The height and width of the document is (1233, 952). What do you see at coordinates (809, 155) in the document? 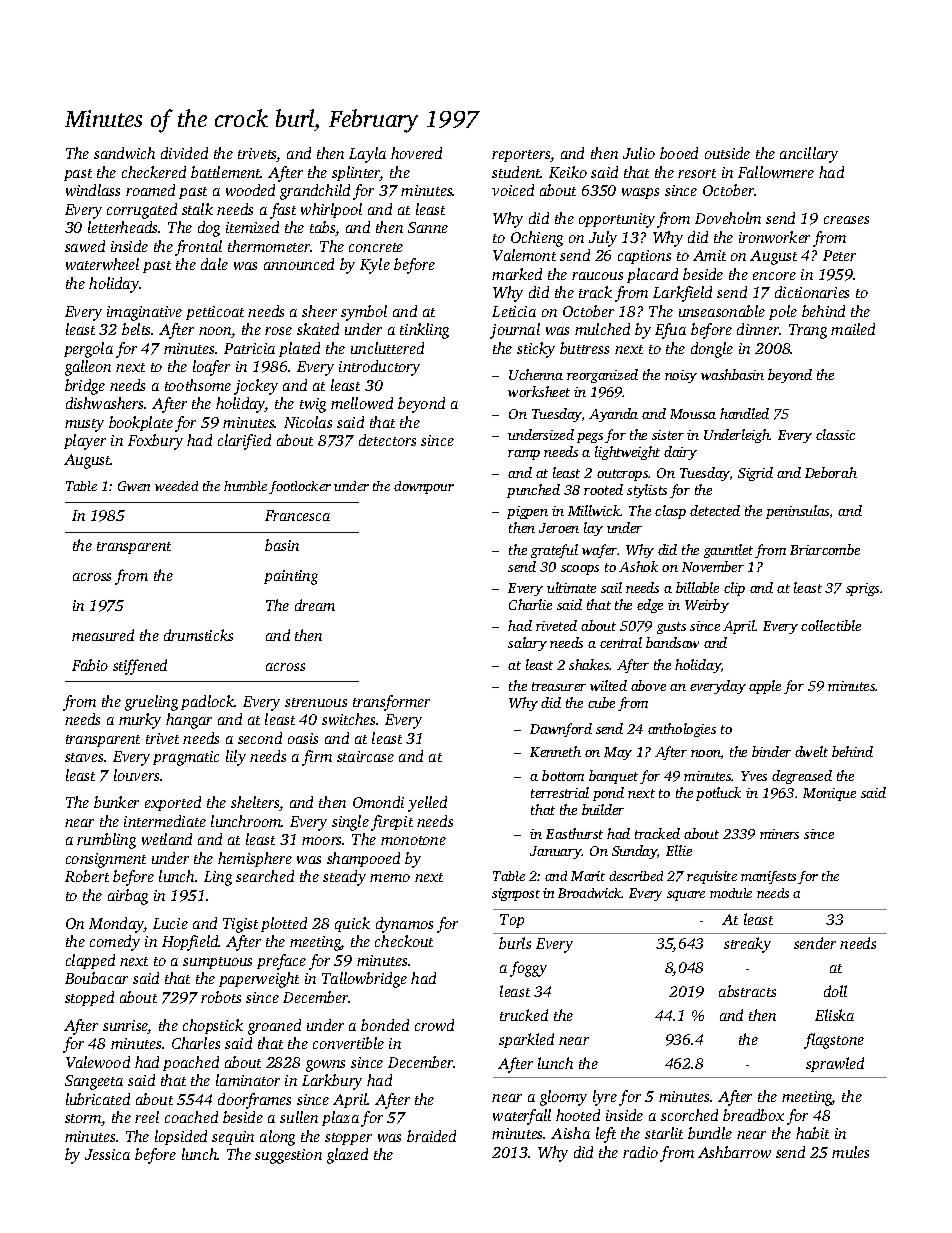
I see `ancillary` at bounding box center [809, 155].
